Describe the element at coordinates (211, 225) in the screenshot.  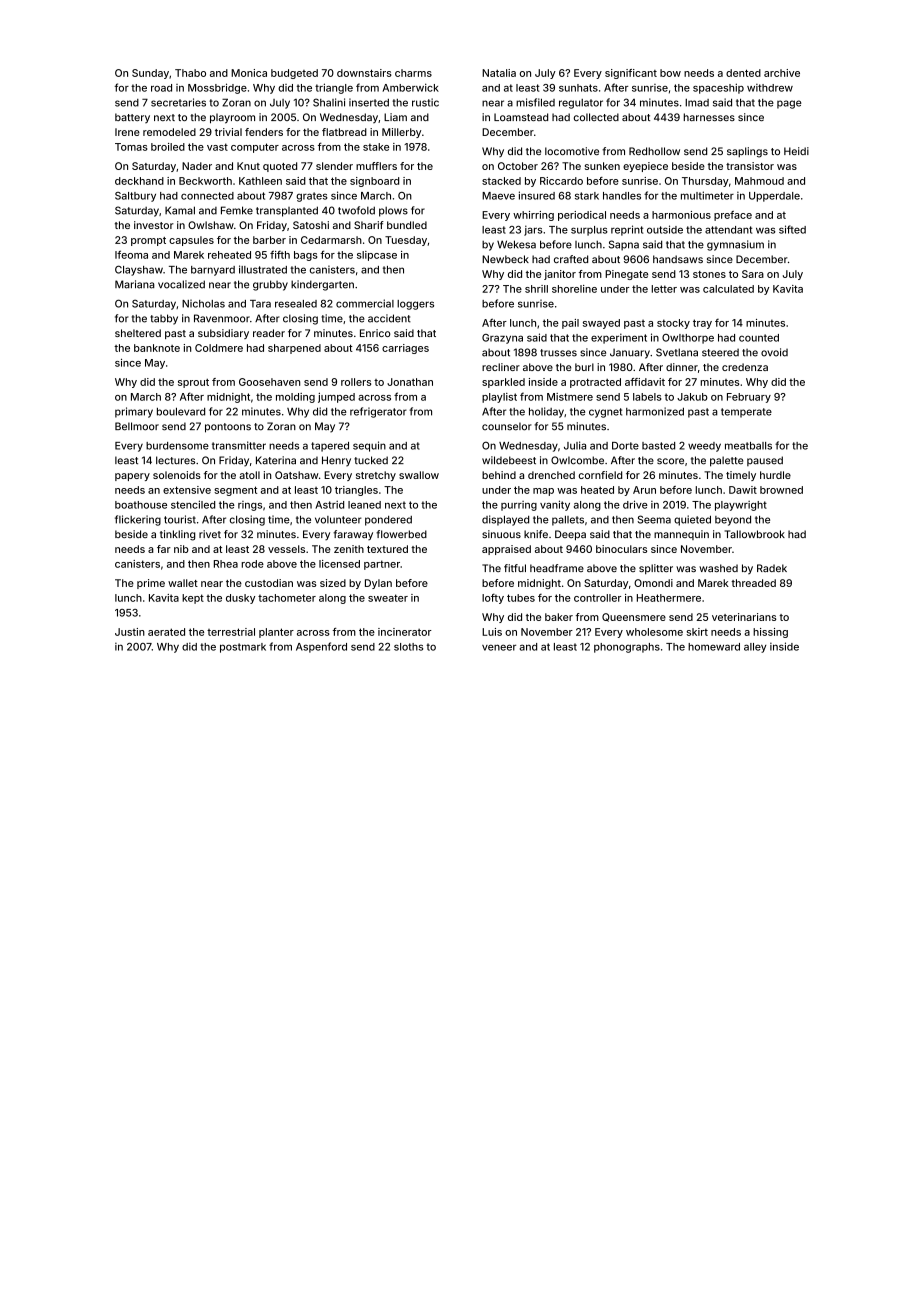
I see `Owlshaw` at that location.
